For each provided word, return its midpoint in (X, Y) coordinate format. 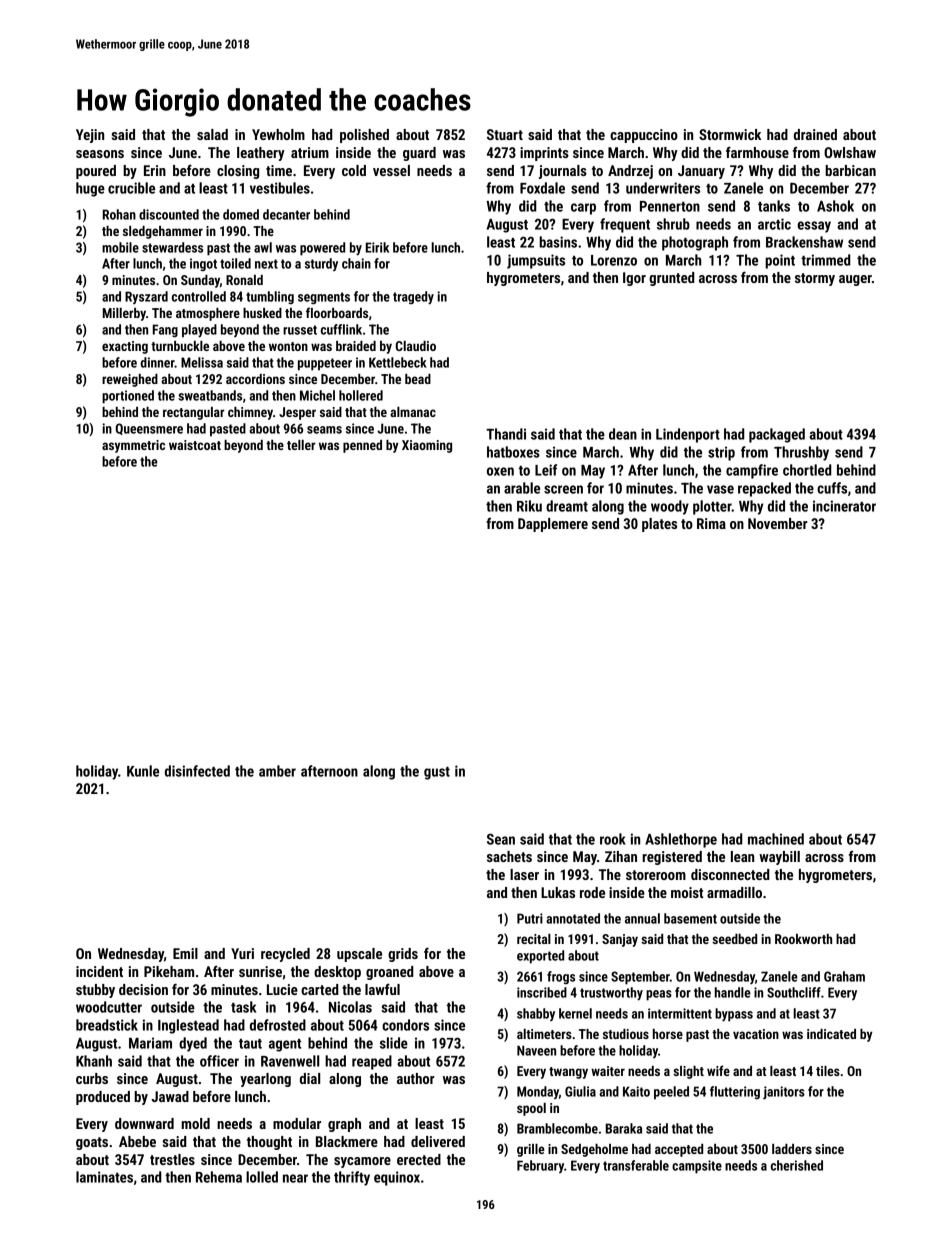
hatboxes (513, 452)
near (295, 1178)
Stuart (505, 134)
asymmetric (133, 446)
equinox (397, 1178)
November (778, 523)
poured (96, 172)
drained (815, 134)
